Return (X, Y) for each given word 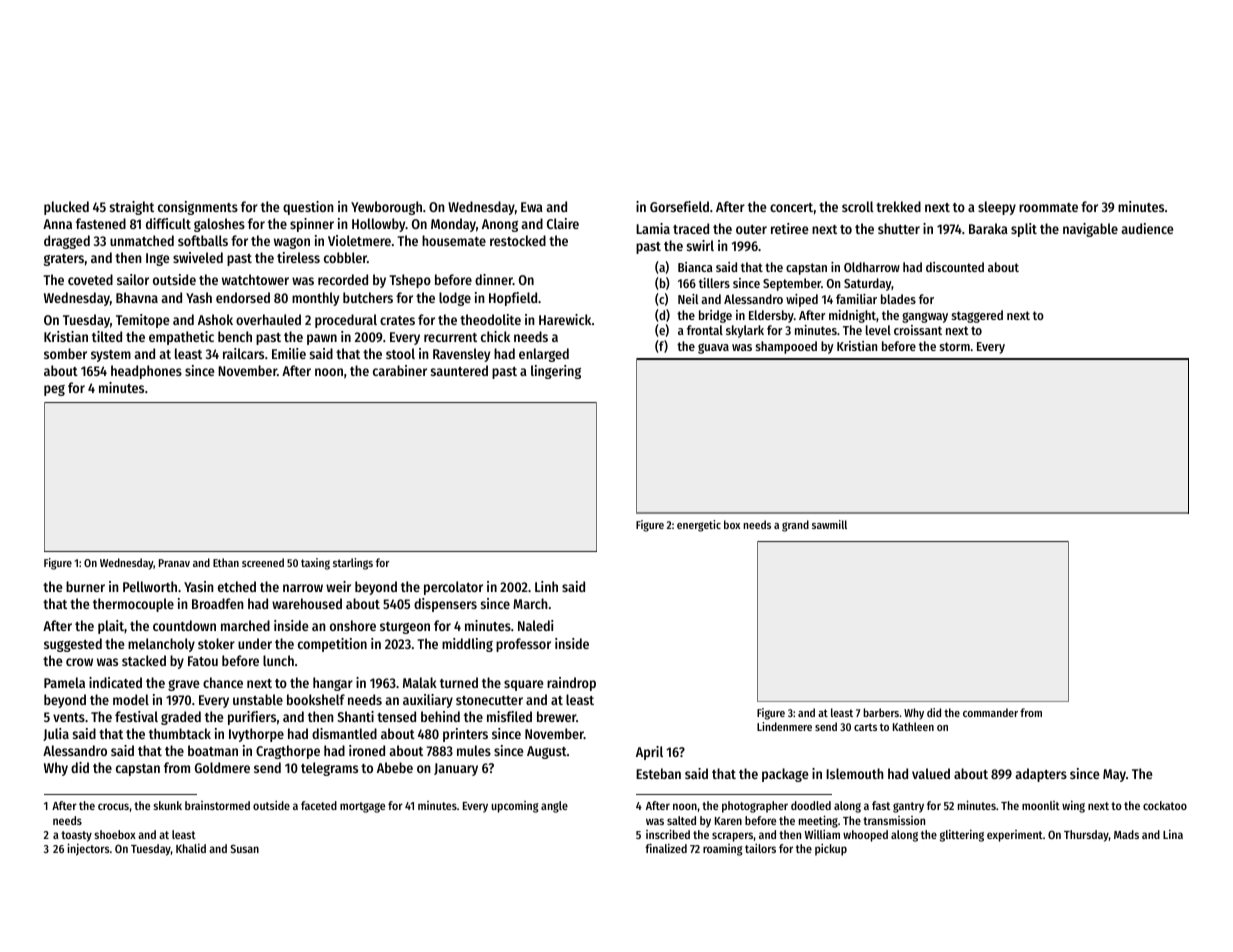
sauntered (459, 370)
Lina (1173, 834)
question (308, 208)
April (649, 753)
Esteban (658, 773)
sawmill (829, 524)
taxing (315, 564)
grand (795, 526)
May (1114, 775)
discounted (955, 267)
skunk (167, 805)
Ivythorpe (256, 735)
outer (751, 229)
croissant (918, 330)
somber (65, 353)
